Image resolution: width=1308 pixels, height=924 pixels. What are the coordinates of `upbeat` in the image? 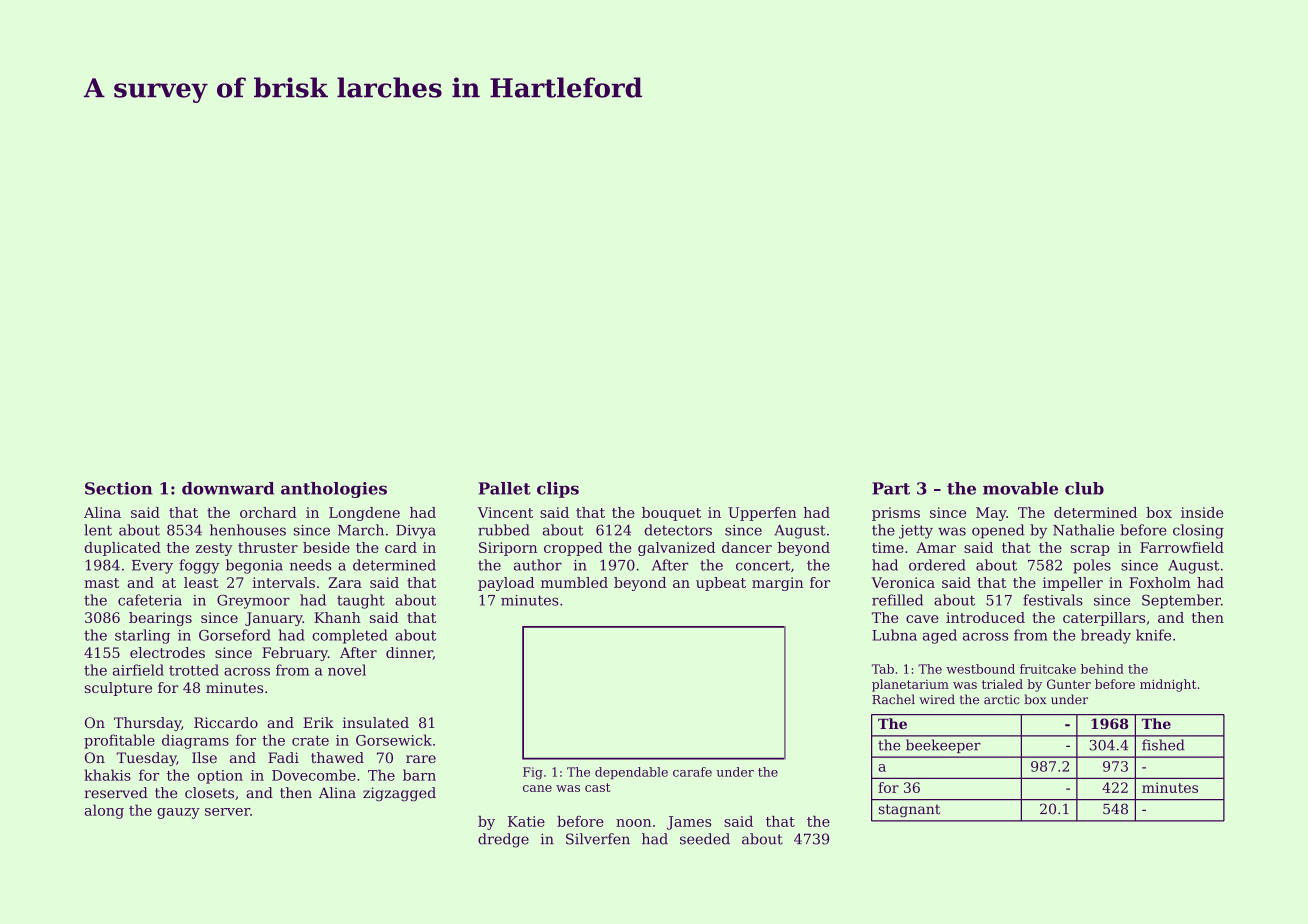 It's located at (721, 584).
